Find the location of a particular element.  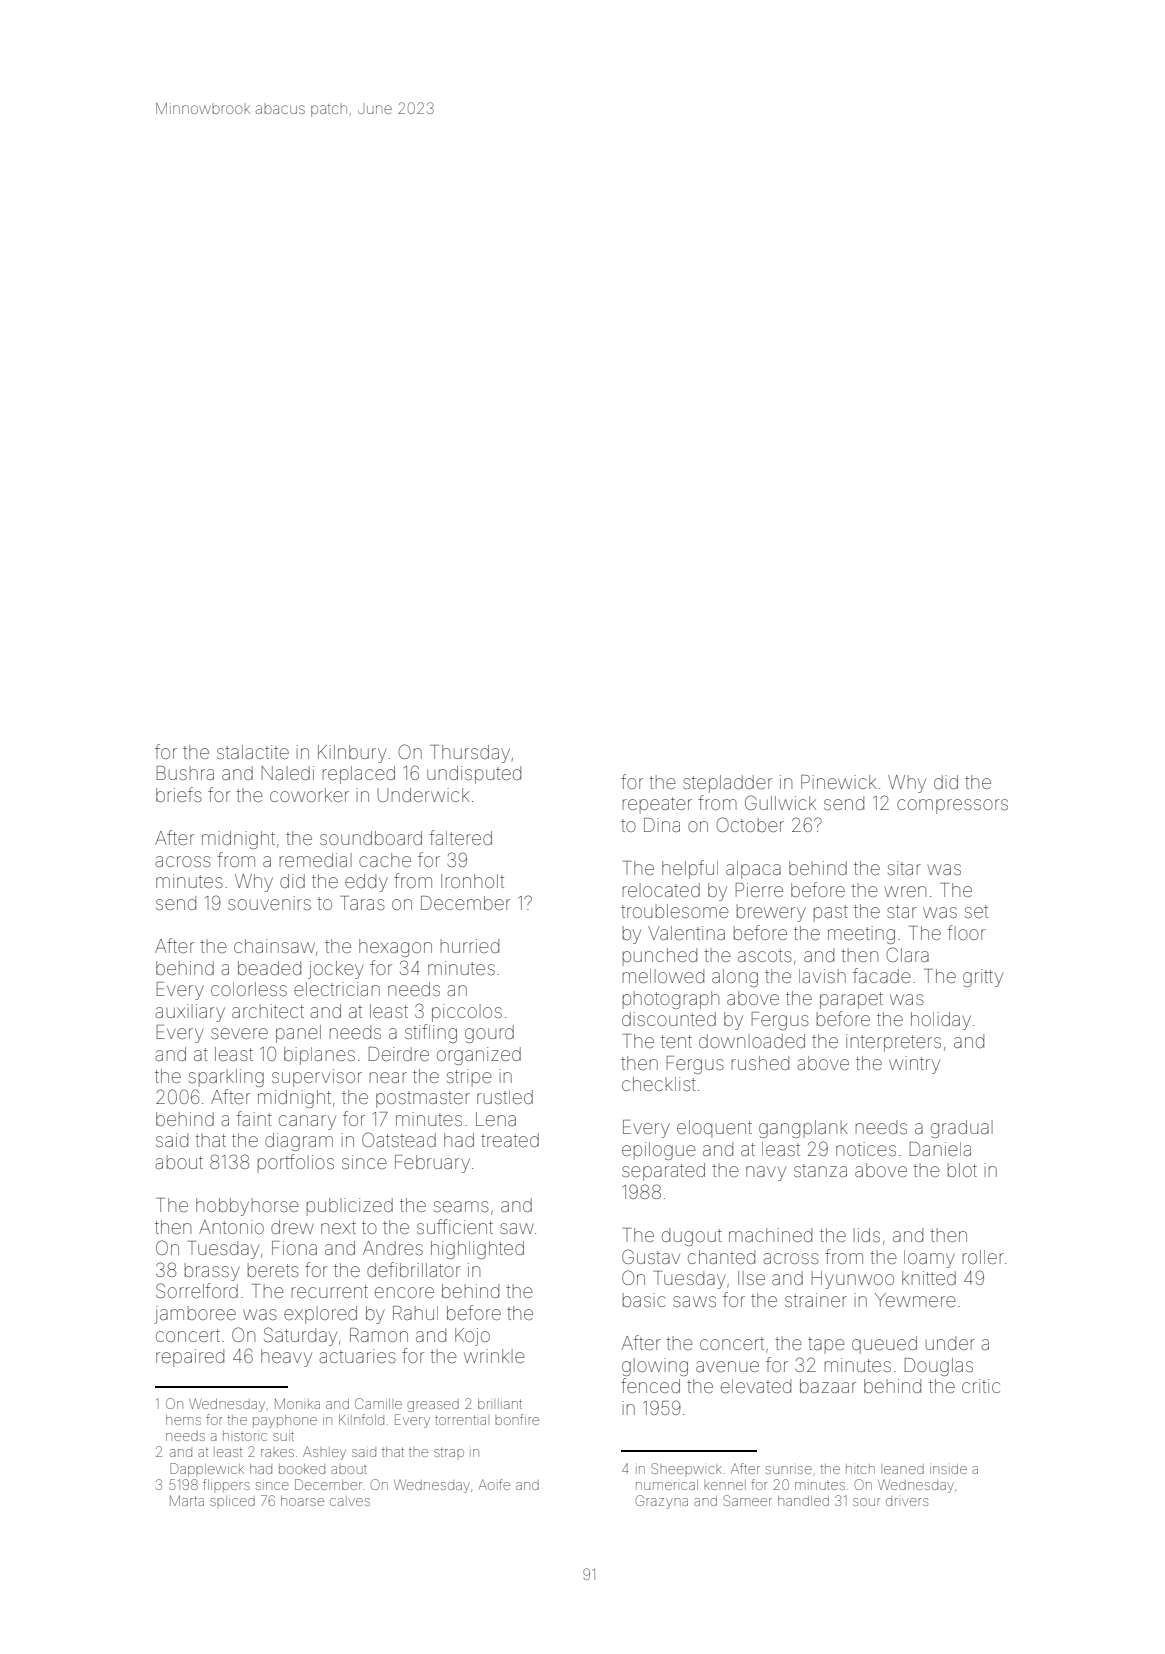

brassy is located at coordinates (212, 1272).
